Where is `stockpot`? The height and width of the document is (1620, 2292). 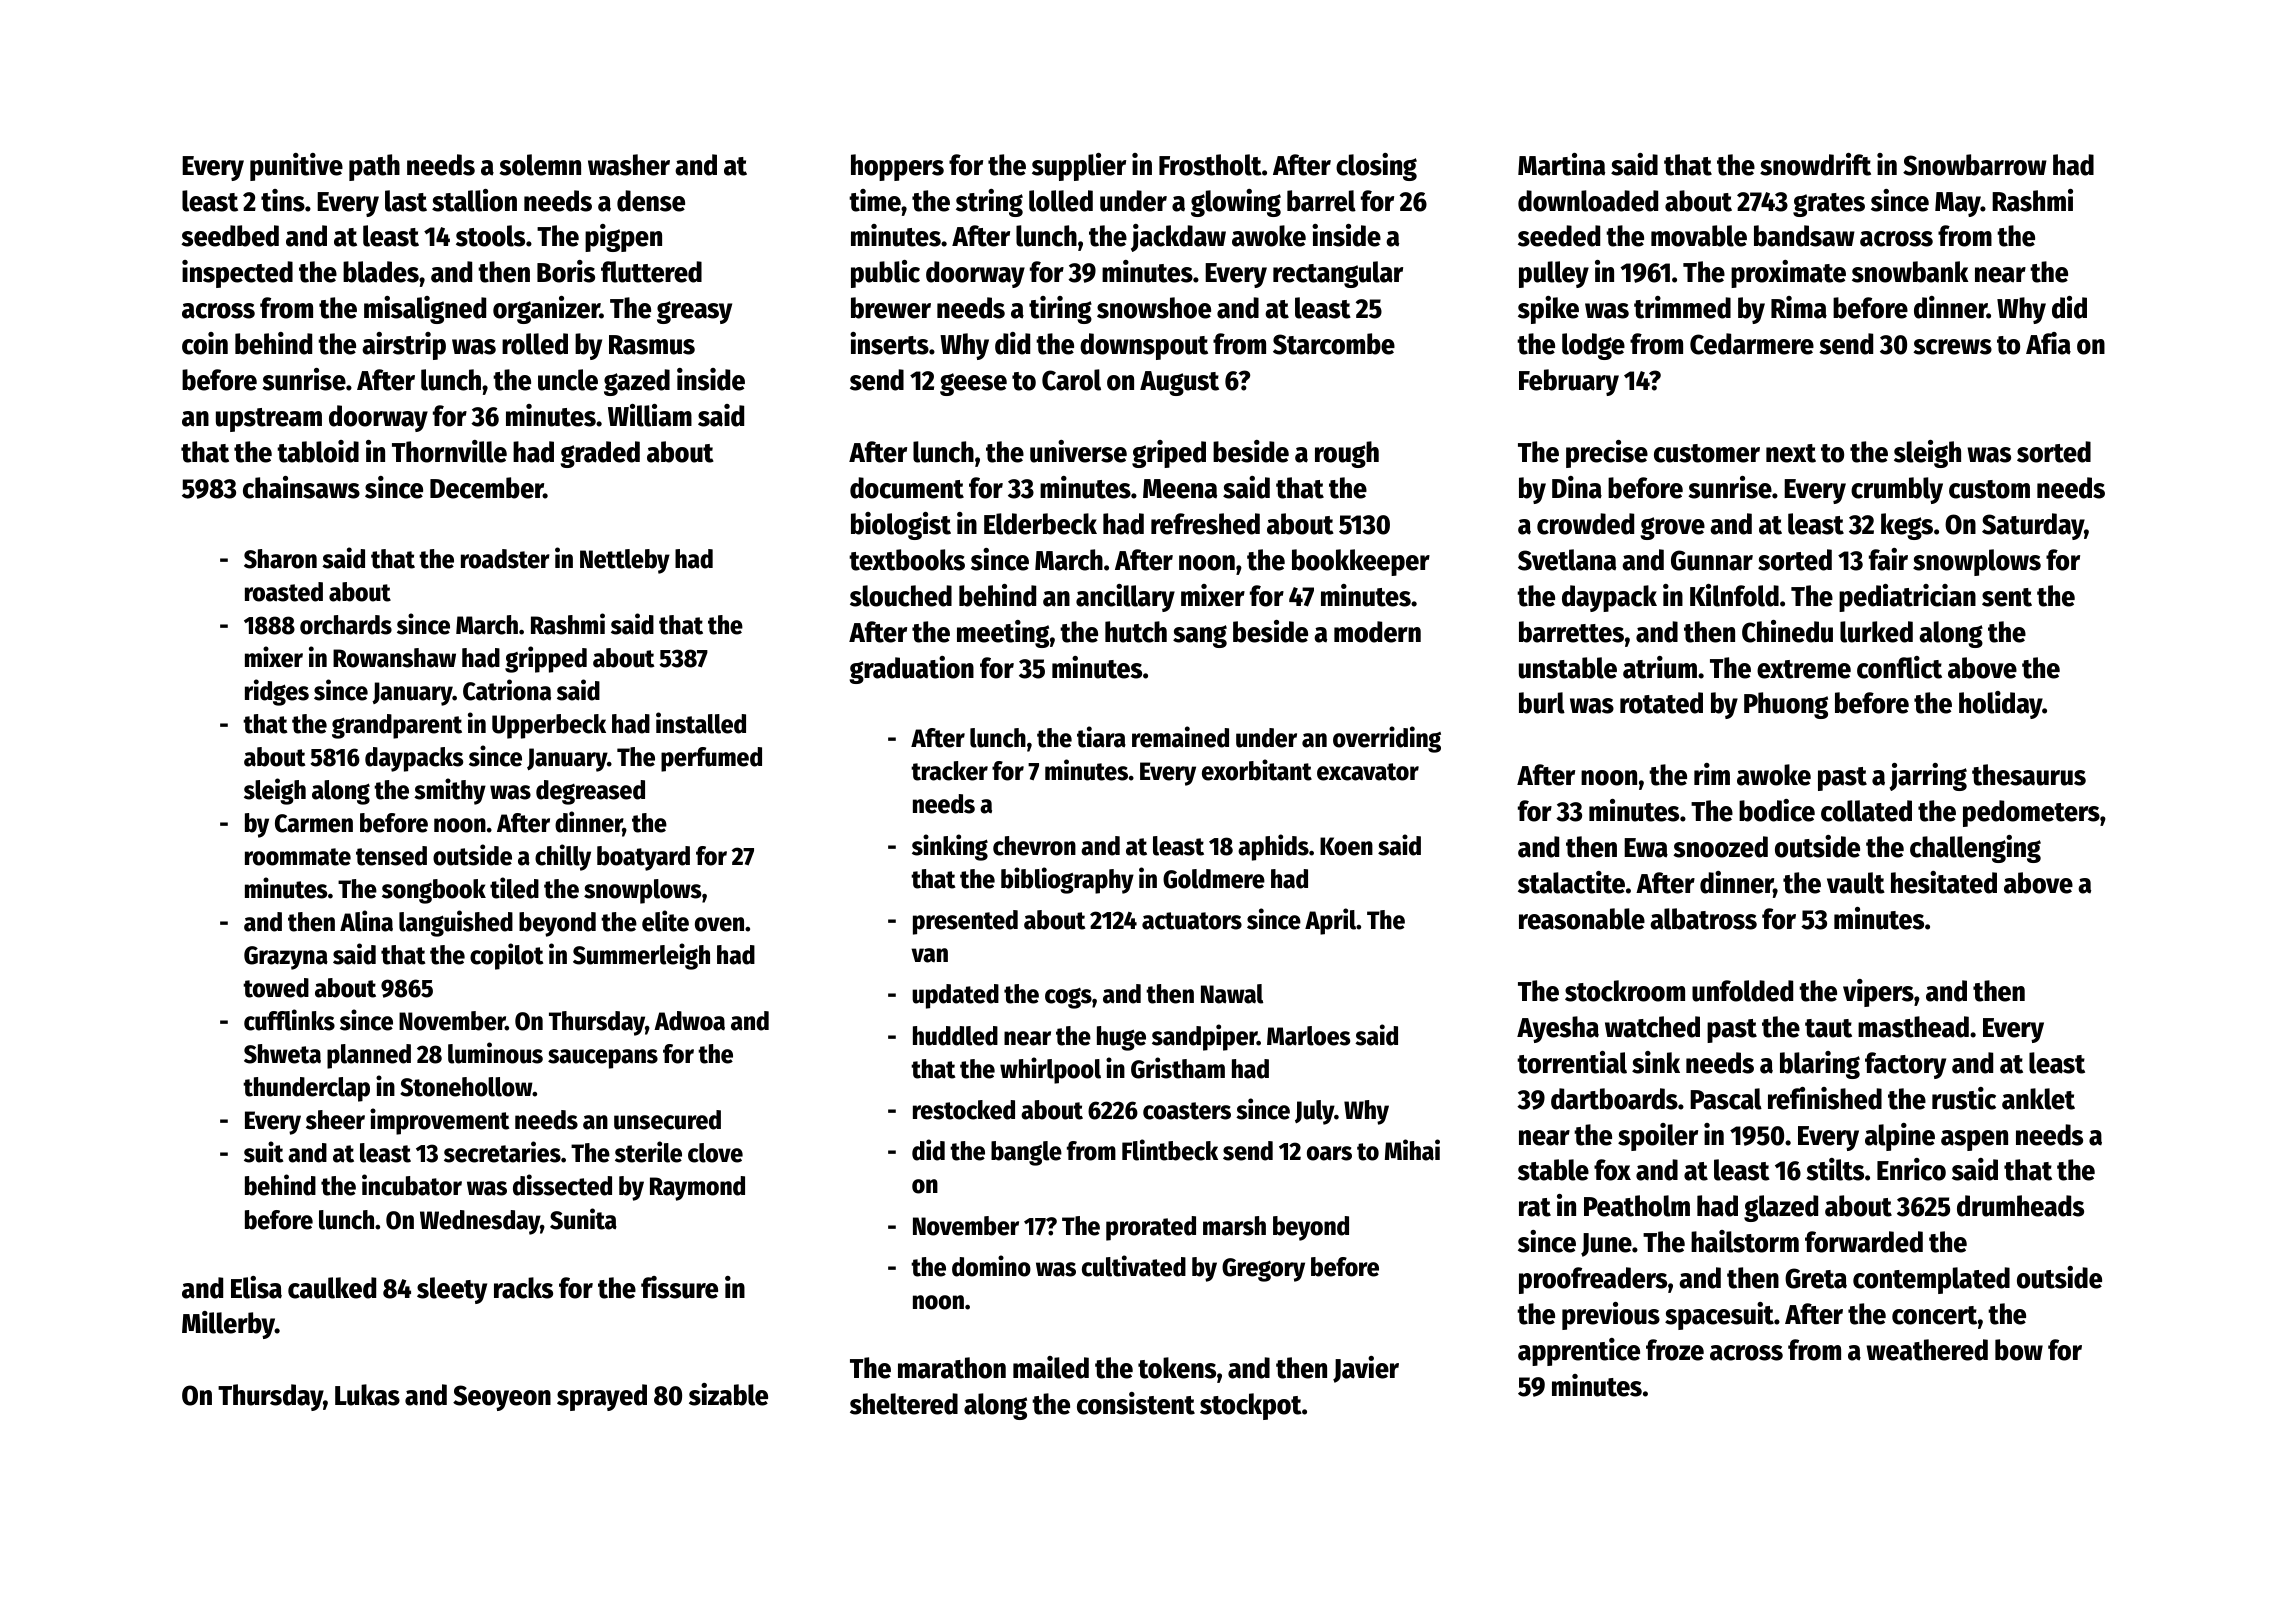 stockpot is located at coordinates (1251, 1406).
